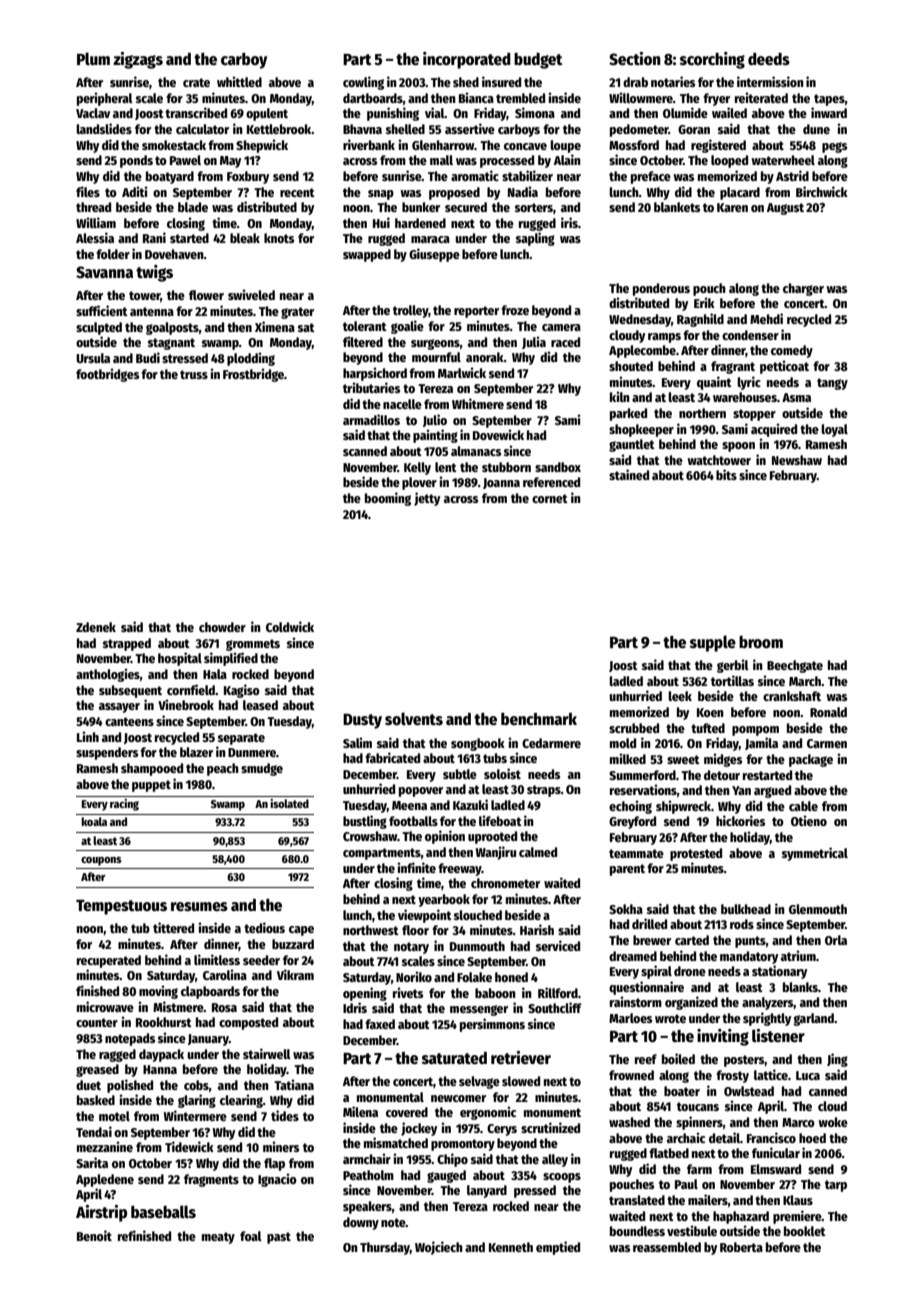 This screenshot has height=1308, width=924. Describe the element at coordinates (416, 867) in the screenshot. I see `infinite` at that location.
